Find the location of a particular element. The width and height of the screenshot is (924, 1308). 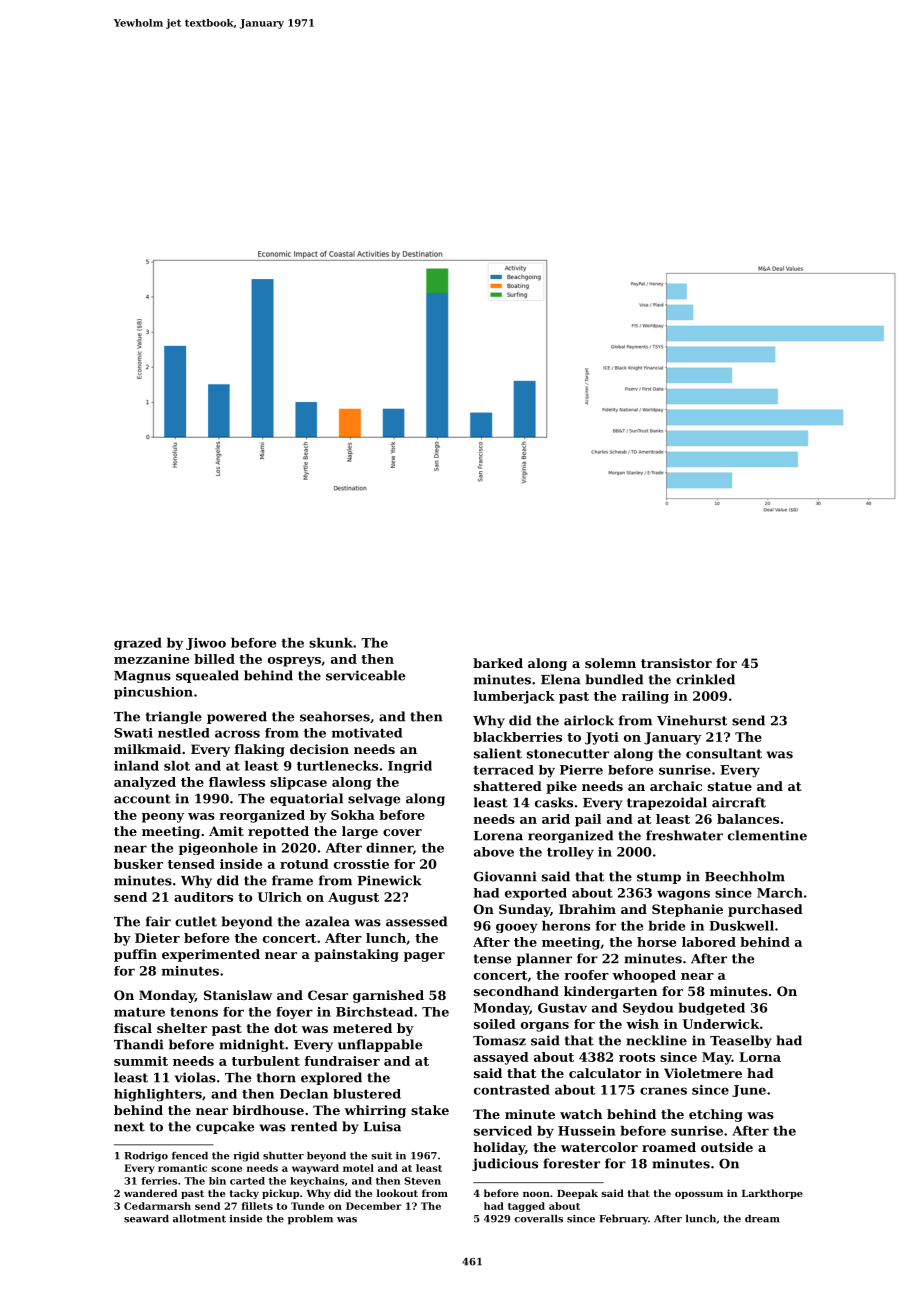

contrasted is located at coordinates (512, 1090).
